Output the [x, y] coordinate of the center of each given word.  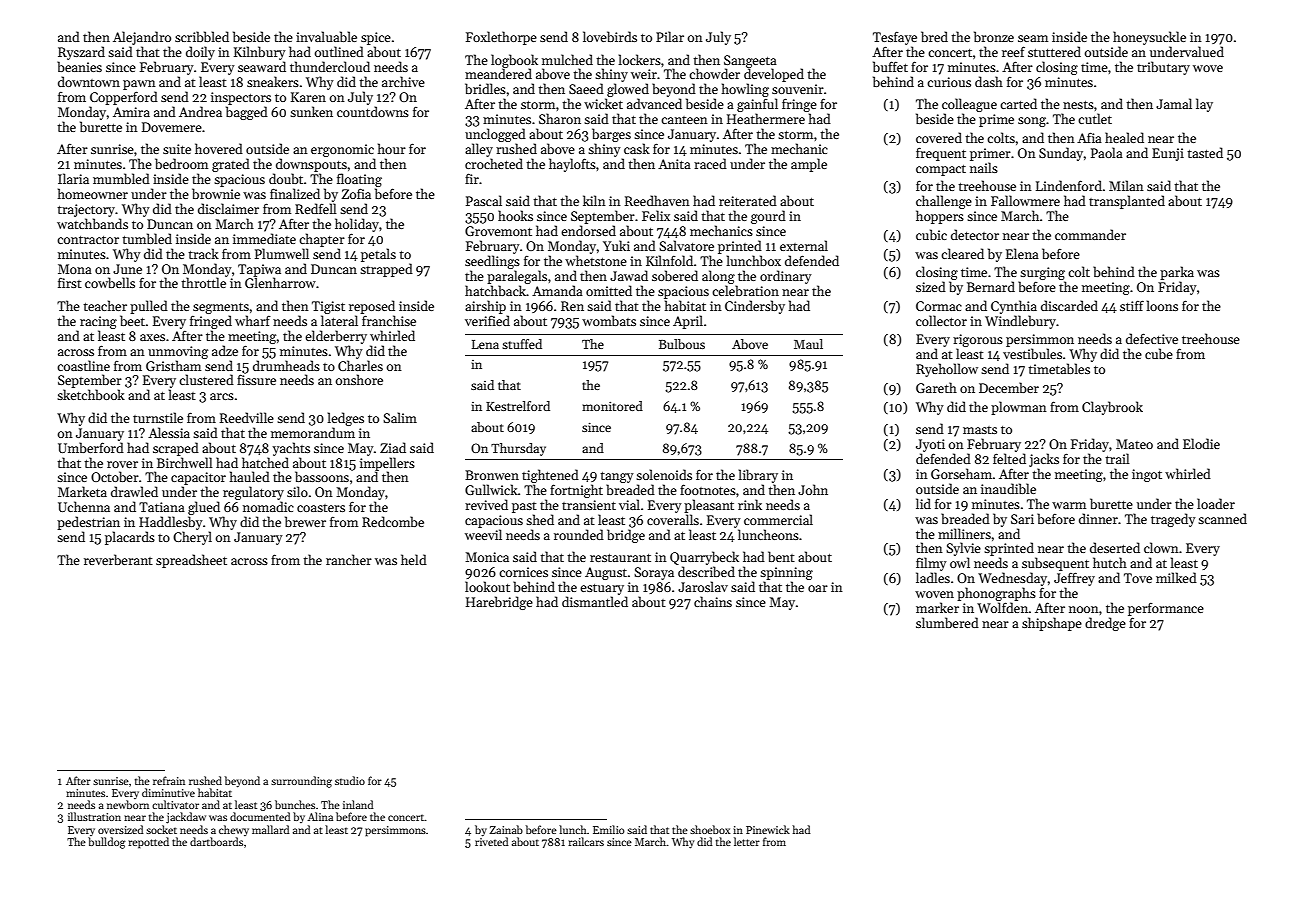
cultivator [175, 804]
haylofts [572, 165]
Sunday [1061, 154]
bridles [485, 88]
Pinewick [768, 829]
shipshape [1052, 624]
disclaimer [228, 208]
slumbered [947, 622]
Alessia [169, 432]
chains [713, 601]
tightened [550, 476]
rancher [349, 559]
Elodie [1201, 443]
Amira [131, 112]
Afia [1089, 137]
